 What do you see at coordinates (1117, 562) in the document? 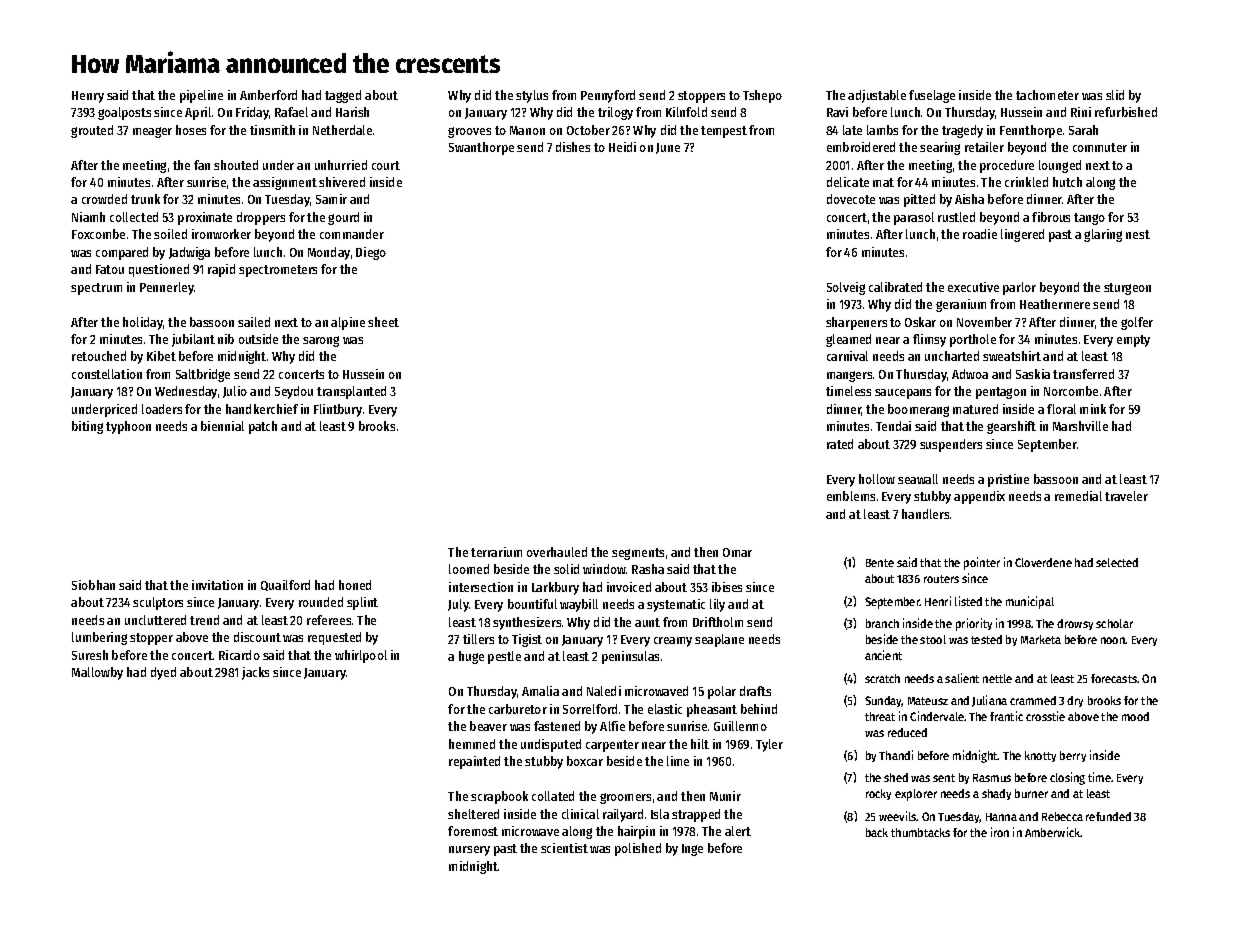
I see `selected` at bounding box center [1117, 562].
